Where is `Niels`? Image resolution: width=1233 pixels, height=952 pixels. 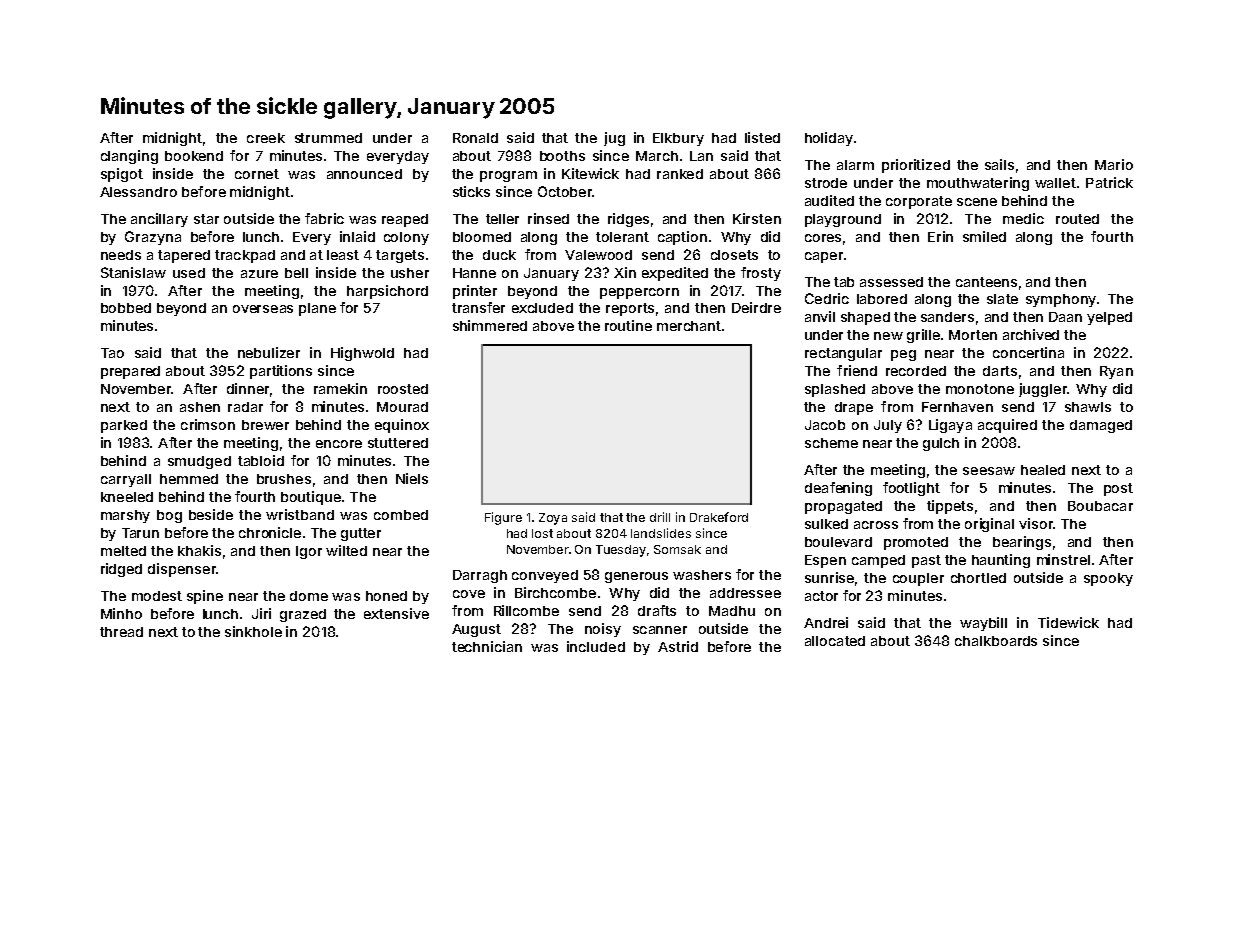 Niels is located at coordinates (412, 478).
